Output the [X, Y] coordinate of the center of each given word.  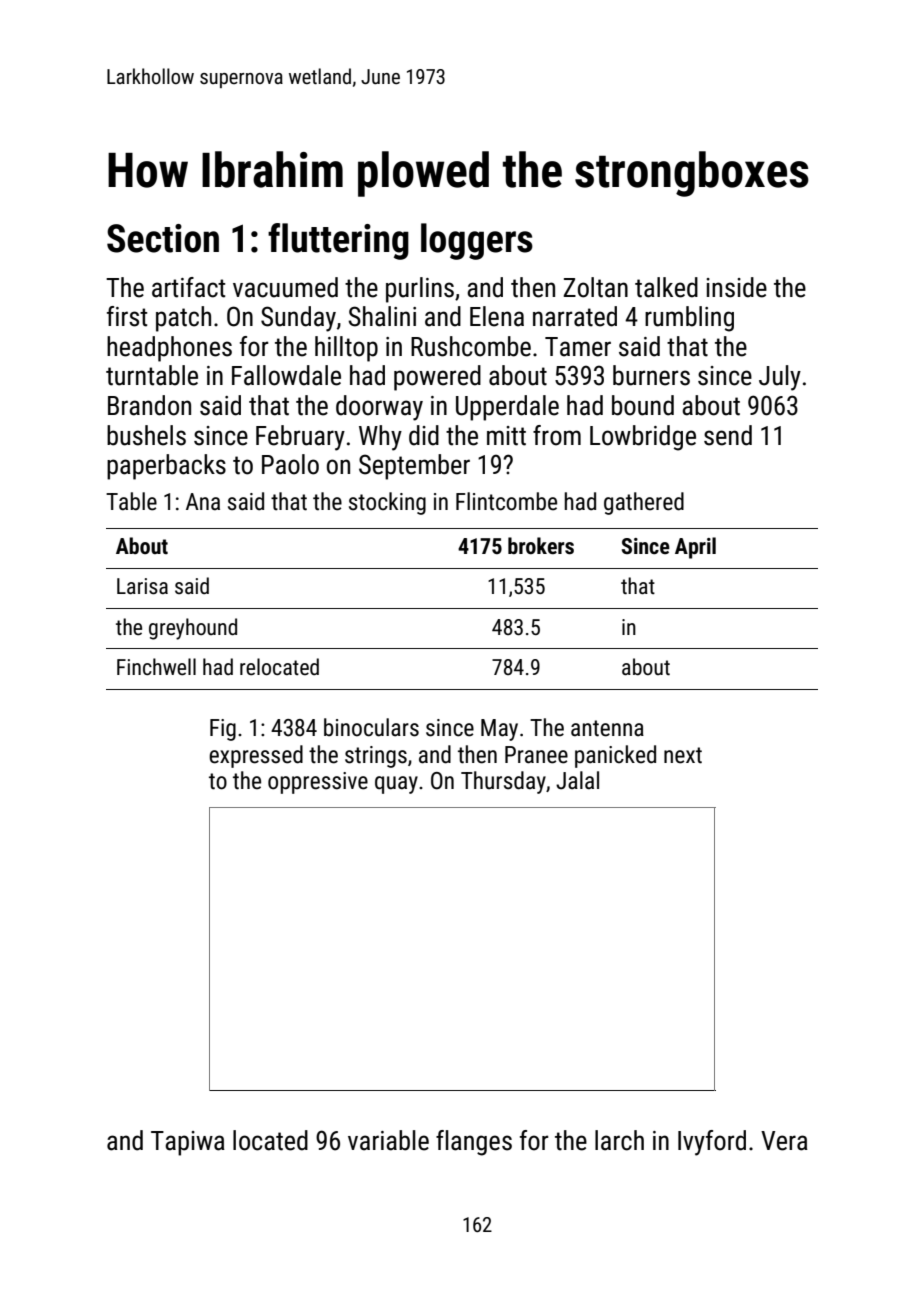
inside [736, 287]
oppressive [318, 783]
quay [396, 785]
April [695, 548]
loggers [477, 241]
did [424, 435]
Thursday [503, 782]
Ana [203, 502]
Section [163, 238]
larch [619, 1140]
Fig [223, 730]
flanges [474, 1143]
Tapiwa [188, 1143]
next [683, 755]
